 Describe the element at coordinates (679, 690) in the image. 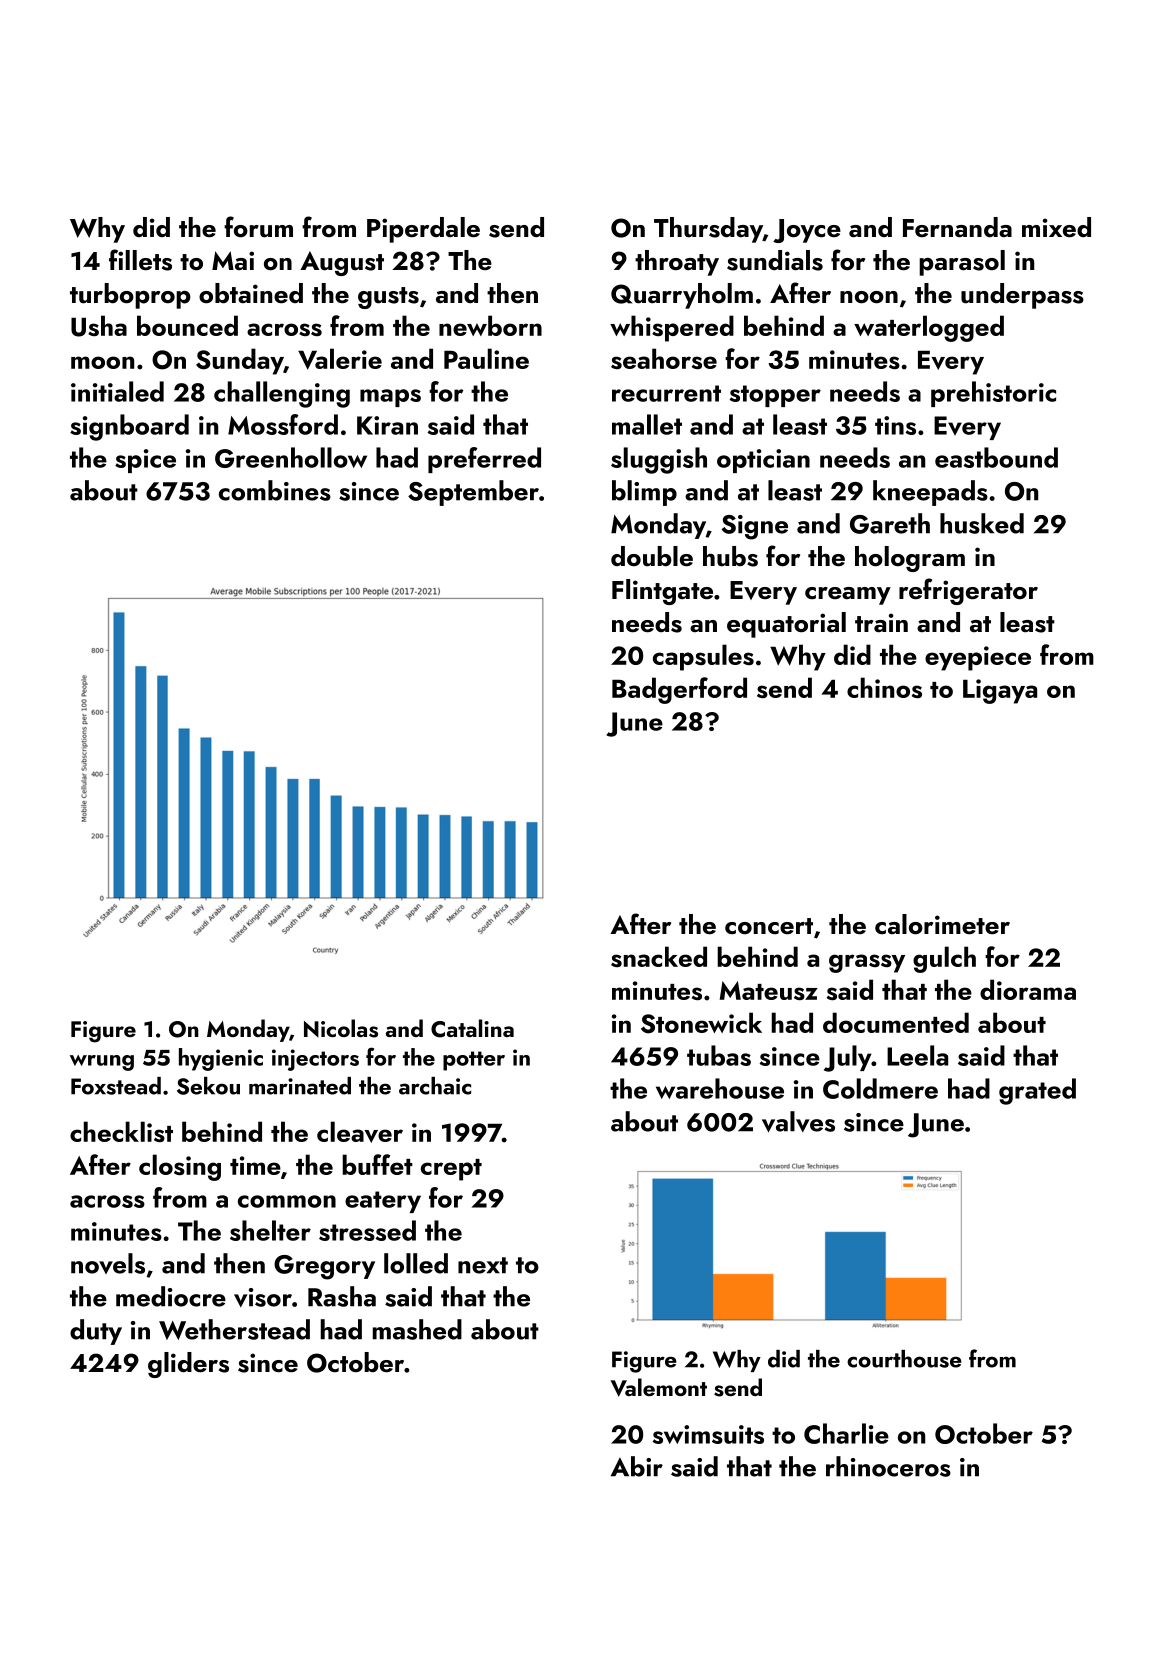

I see `Badgerford` at that location.
